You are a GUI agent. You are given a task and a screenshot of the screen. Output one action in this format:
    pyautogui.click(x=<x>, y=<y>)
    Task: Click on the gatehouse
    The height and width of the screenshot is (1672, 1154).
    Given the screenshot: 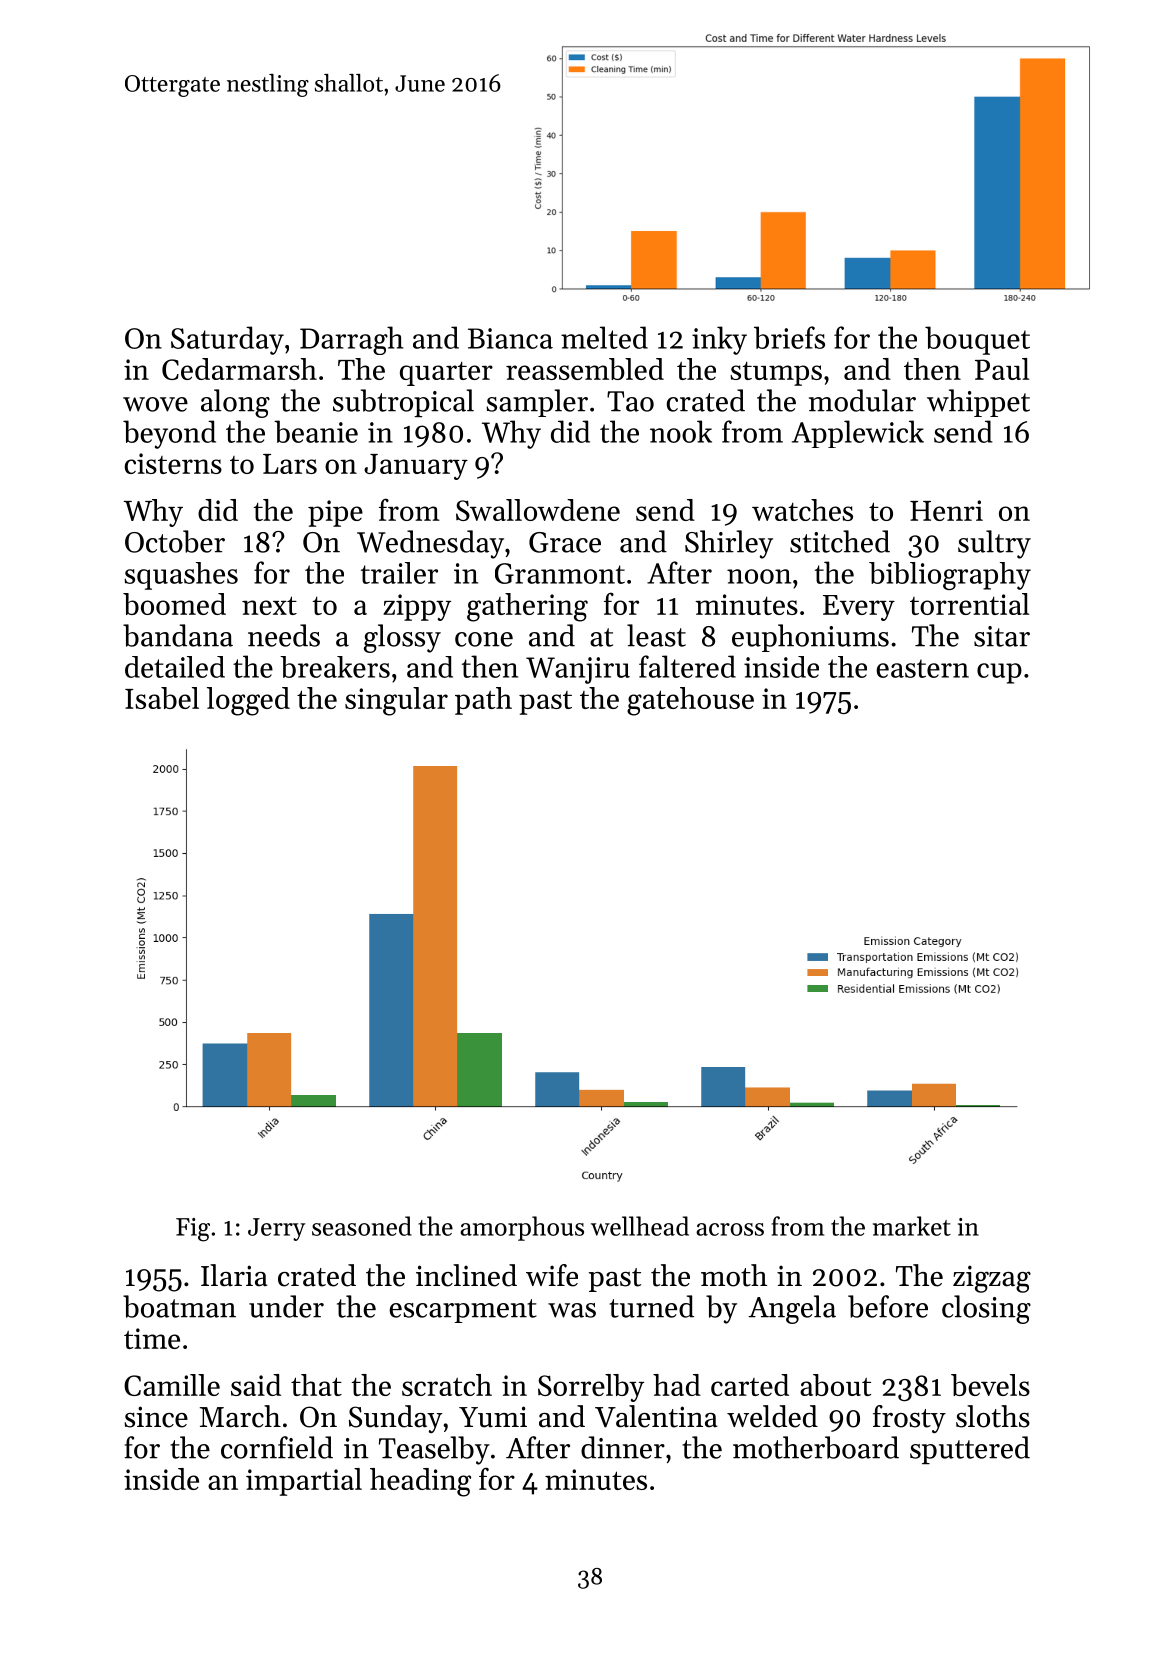 What is the action you would take?
    pyautogui.click(x=690, y=701)
